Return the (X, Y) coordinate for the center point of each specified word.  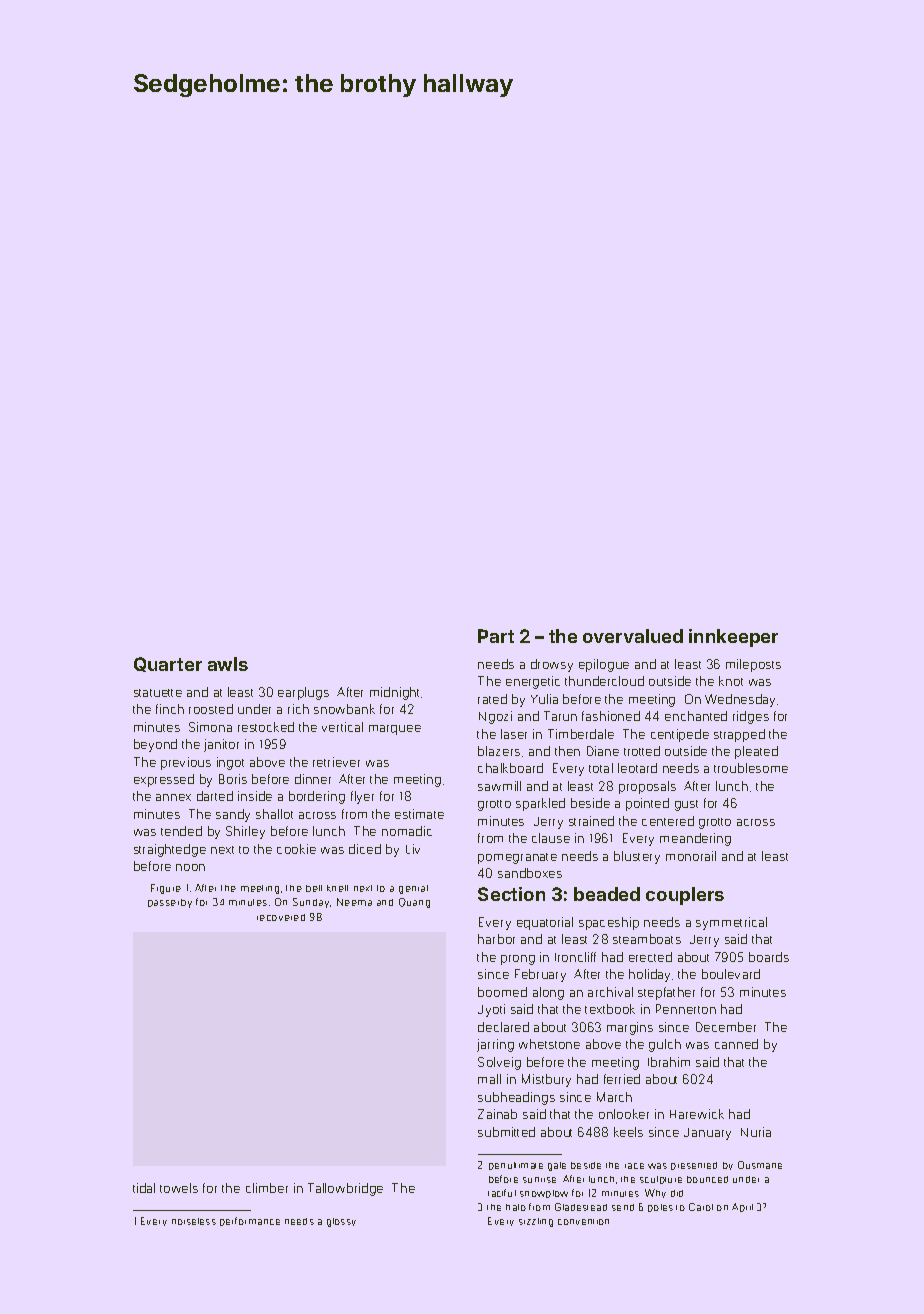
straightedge (170, 850)
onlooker (624, 1114)
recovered (281, 917)
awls (228, 664)
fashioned (611, 716)
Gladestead (581, 1207)
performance (250, 1221)
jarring (495, 1045)
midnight (394, 693)
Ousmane (760, 1165)
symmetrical (731, 923)
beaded (607, 894)
